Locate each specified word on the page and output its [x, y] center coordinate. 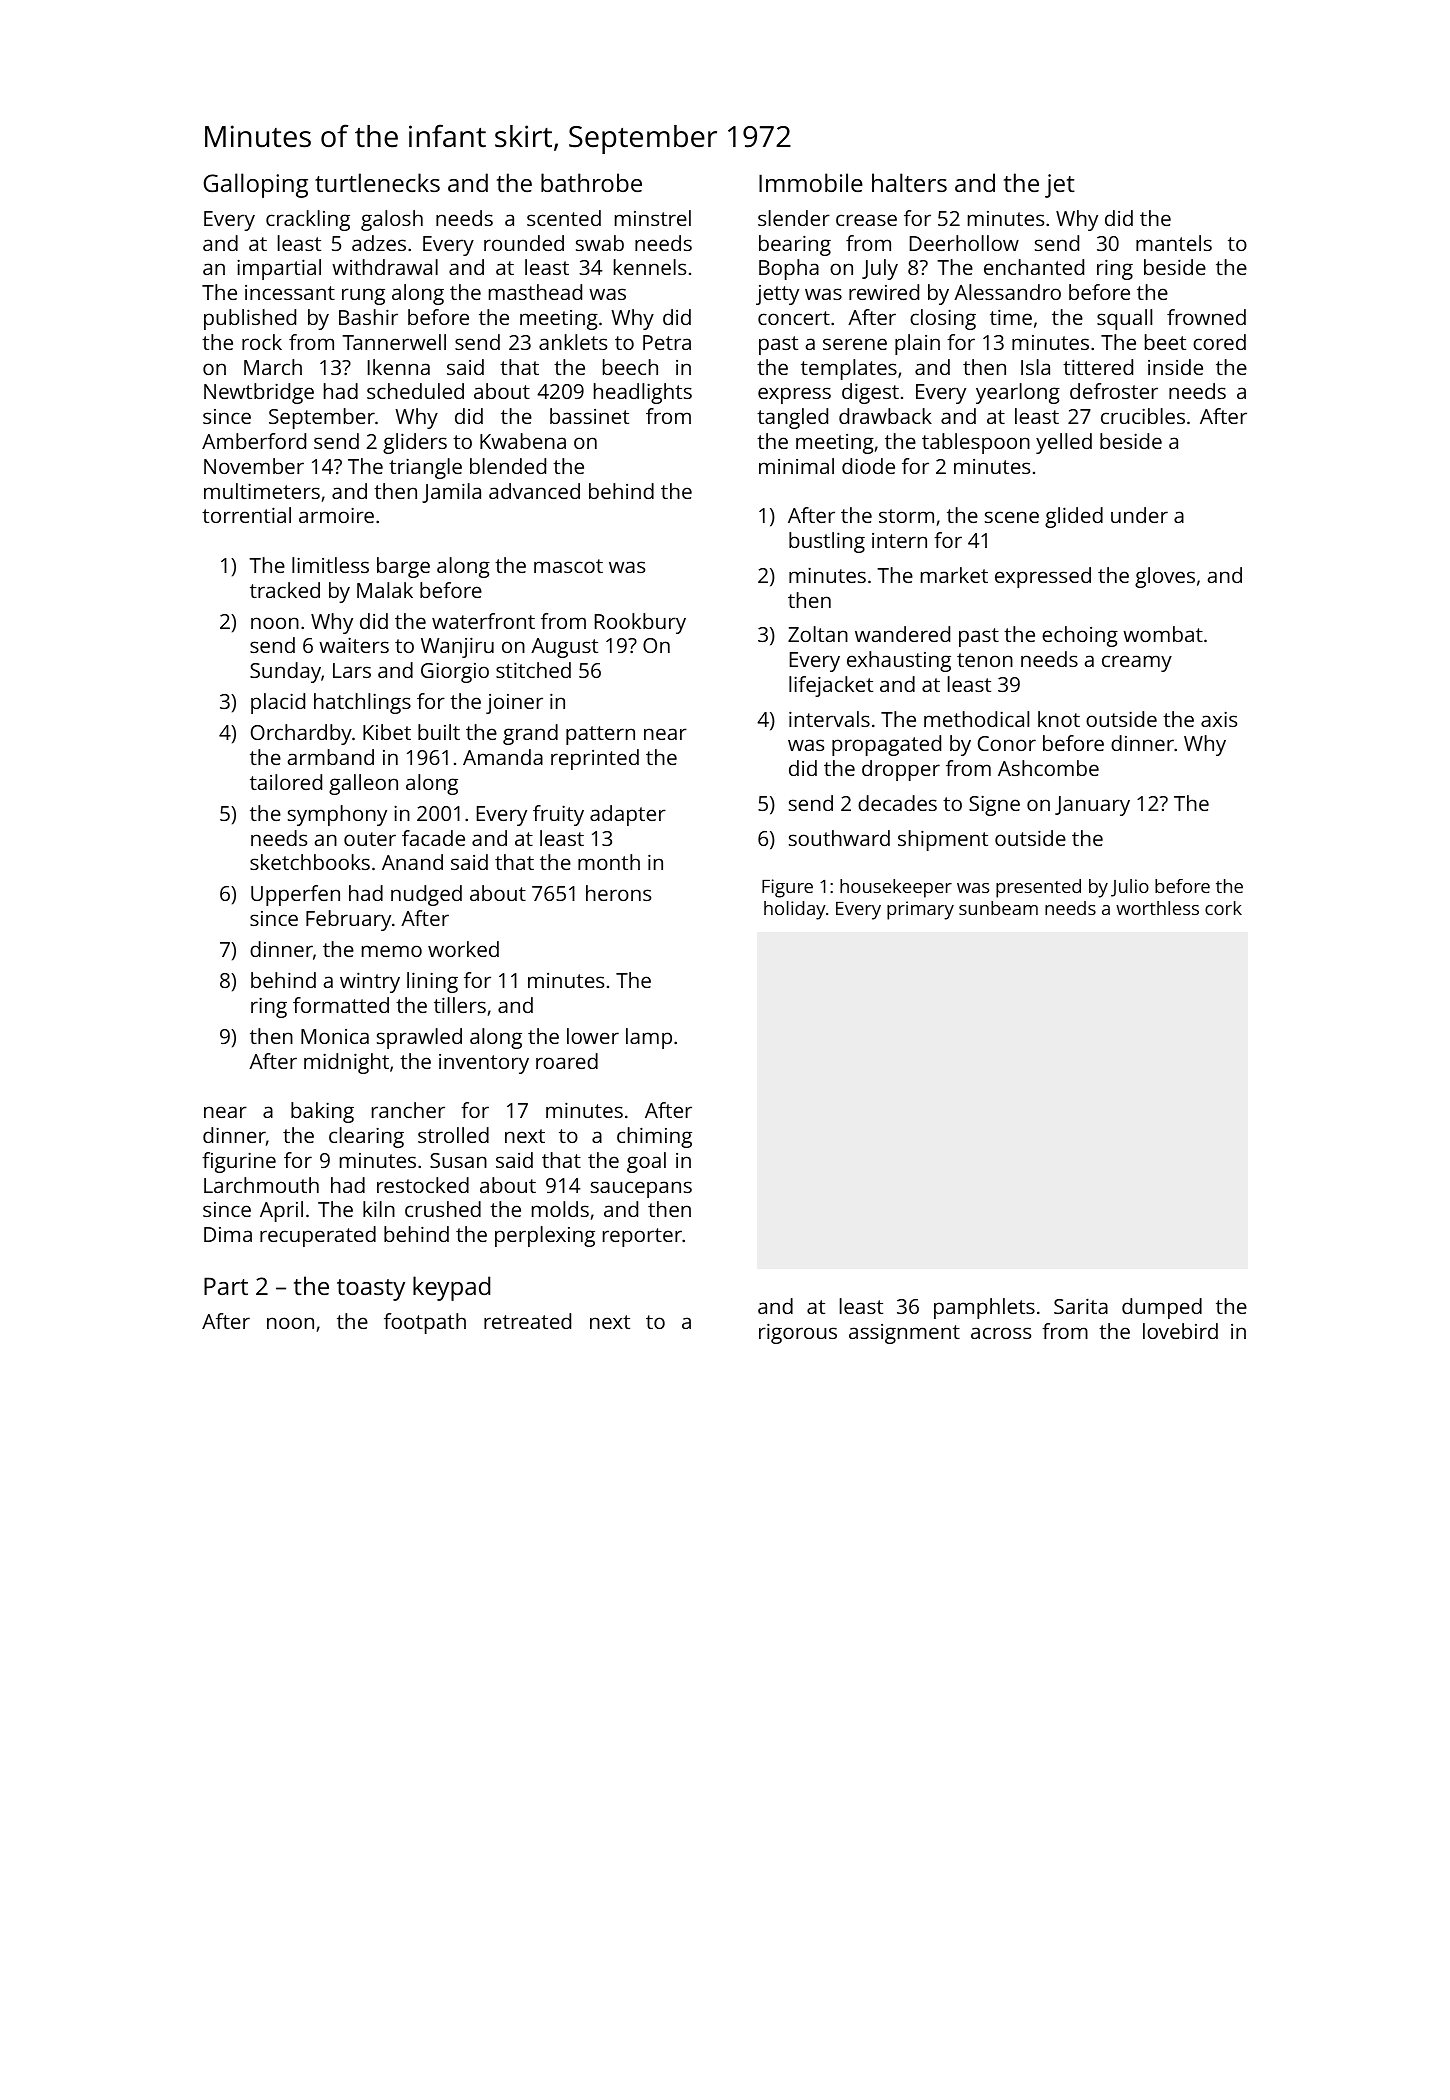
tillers [460, 1005]
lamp [649, 1038]
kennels [650, 267]
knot [1059, 719]
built [439, 732]
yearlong [1018, 393]
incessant [290, 292]
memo [392, 951]
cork [1223, 908]
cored [1219, 342]
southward [839, 838]
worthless [1157, 908]
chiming [654, 1137]
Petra [667, 342]
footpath [425, 1323]
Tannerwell [394, 342]
